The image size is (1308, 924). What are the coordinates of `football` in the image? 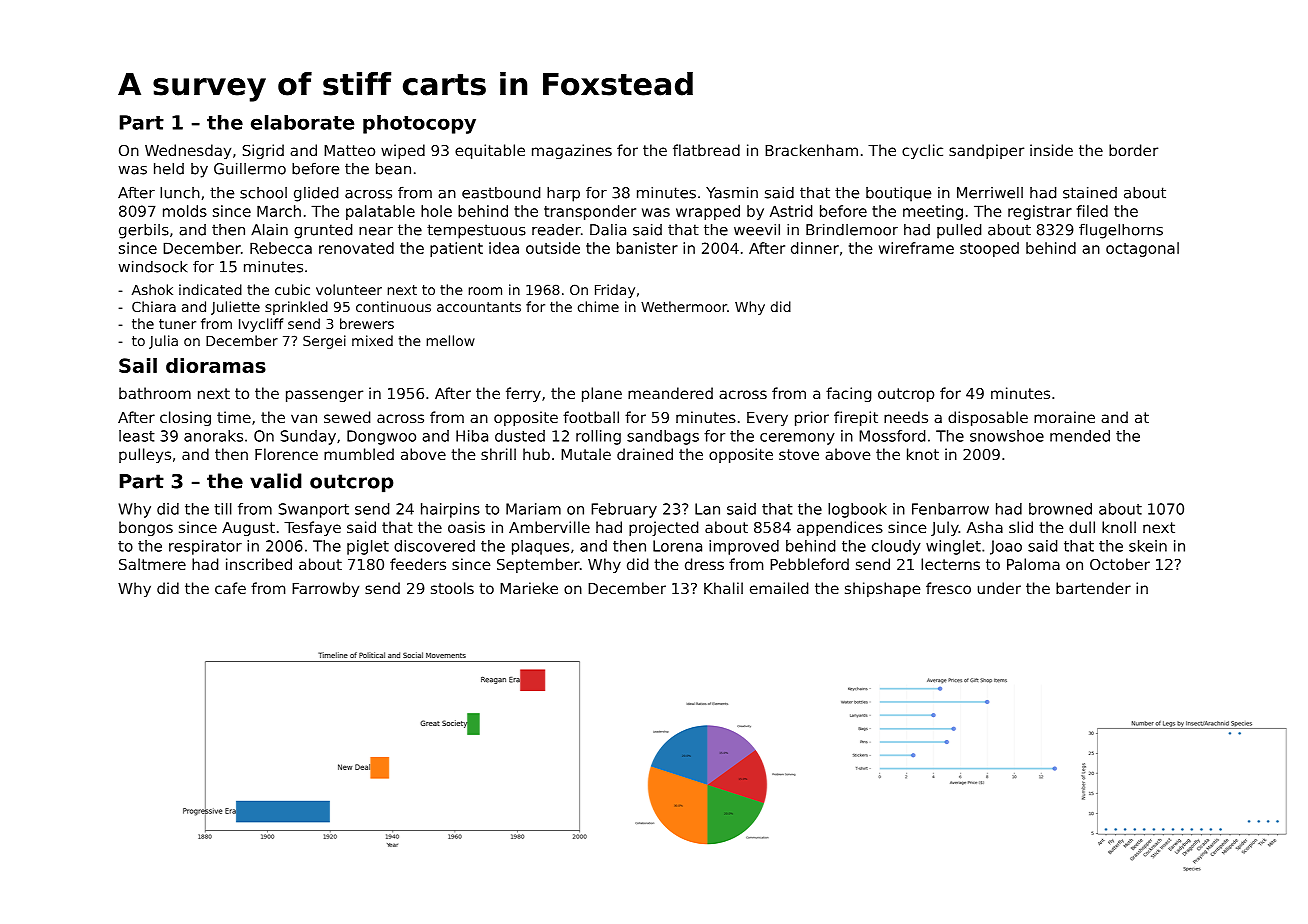 It's located at (591, 417).
